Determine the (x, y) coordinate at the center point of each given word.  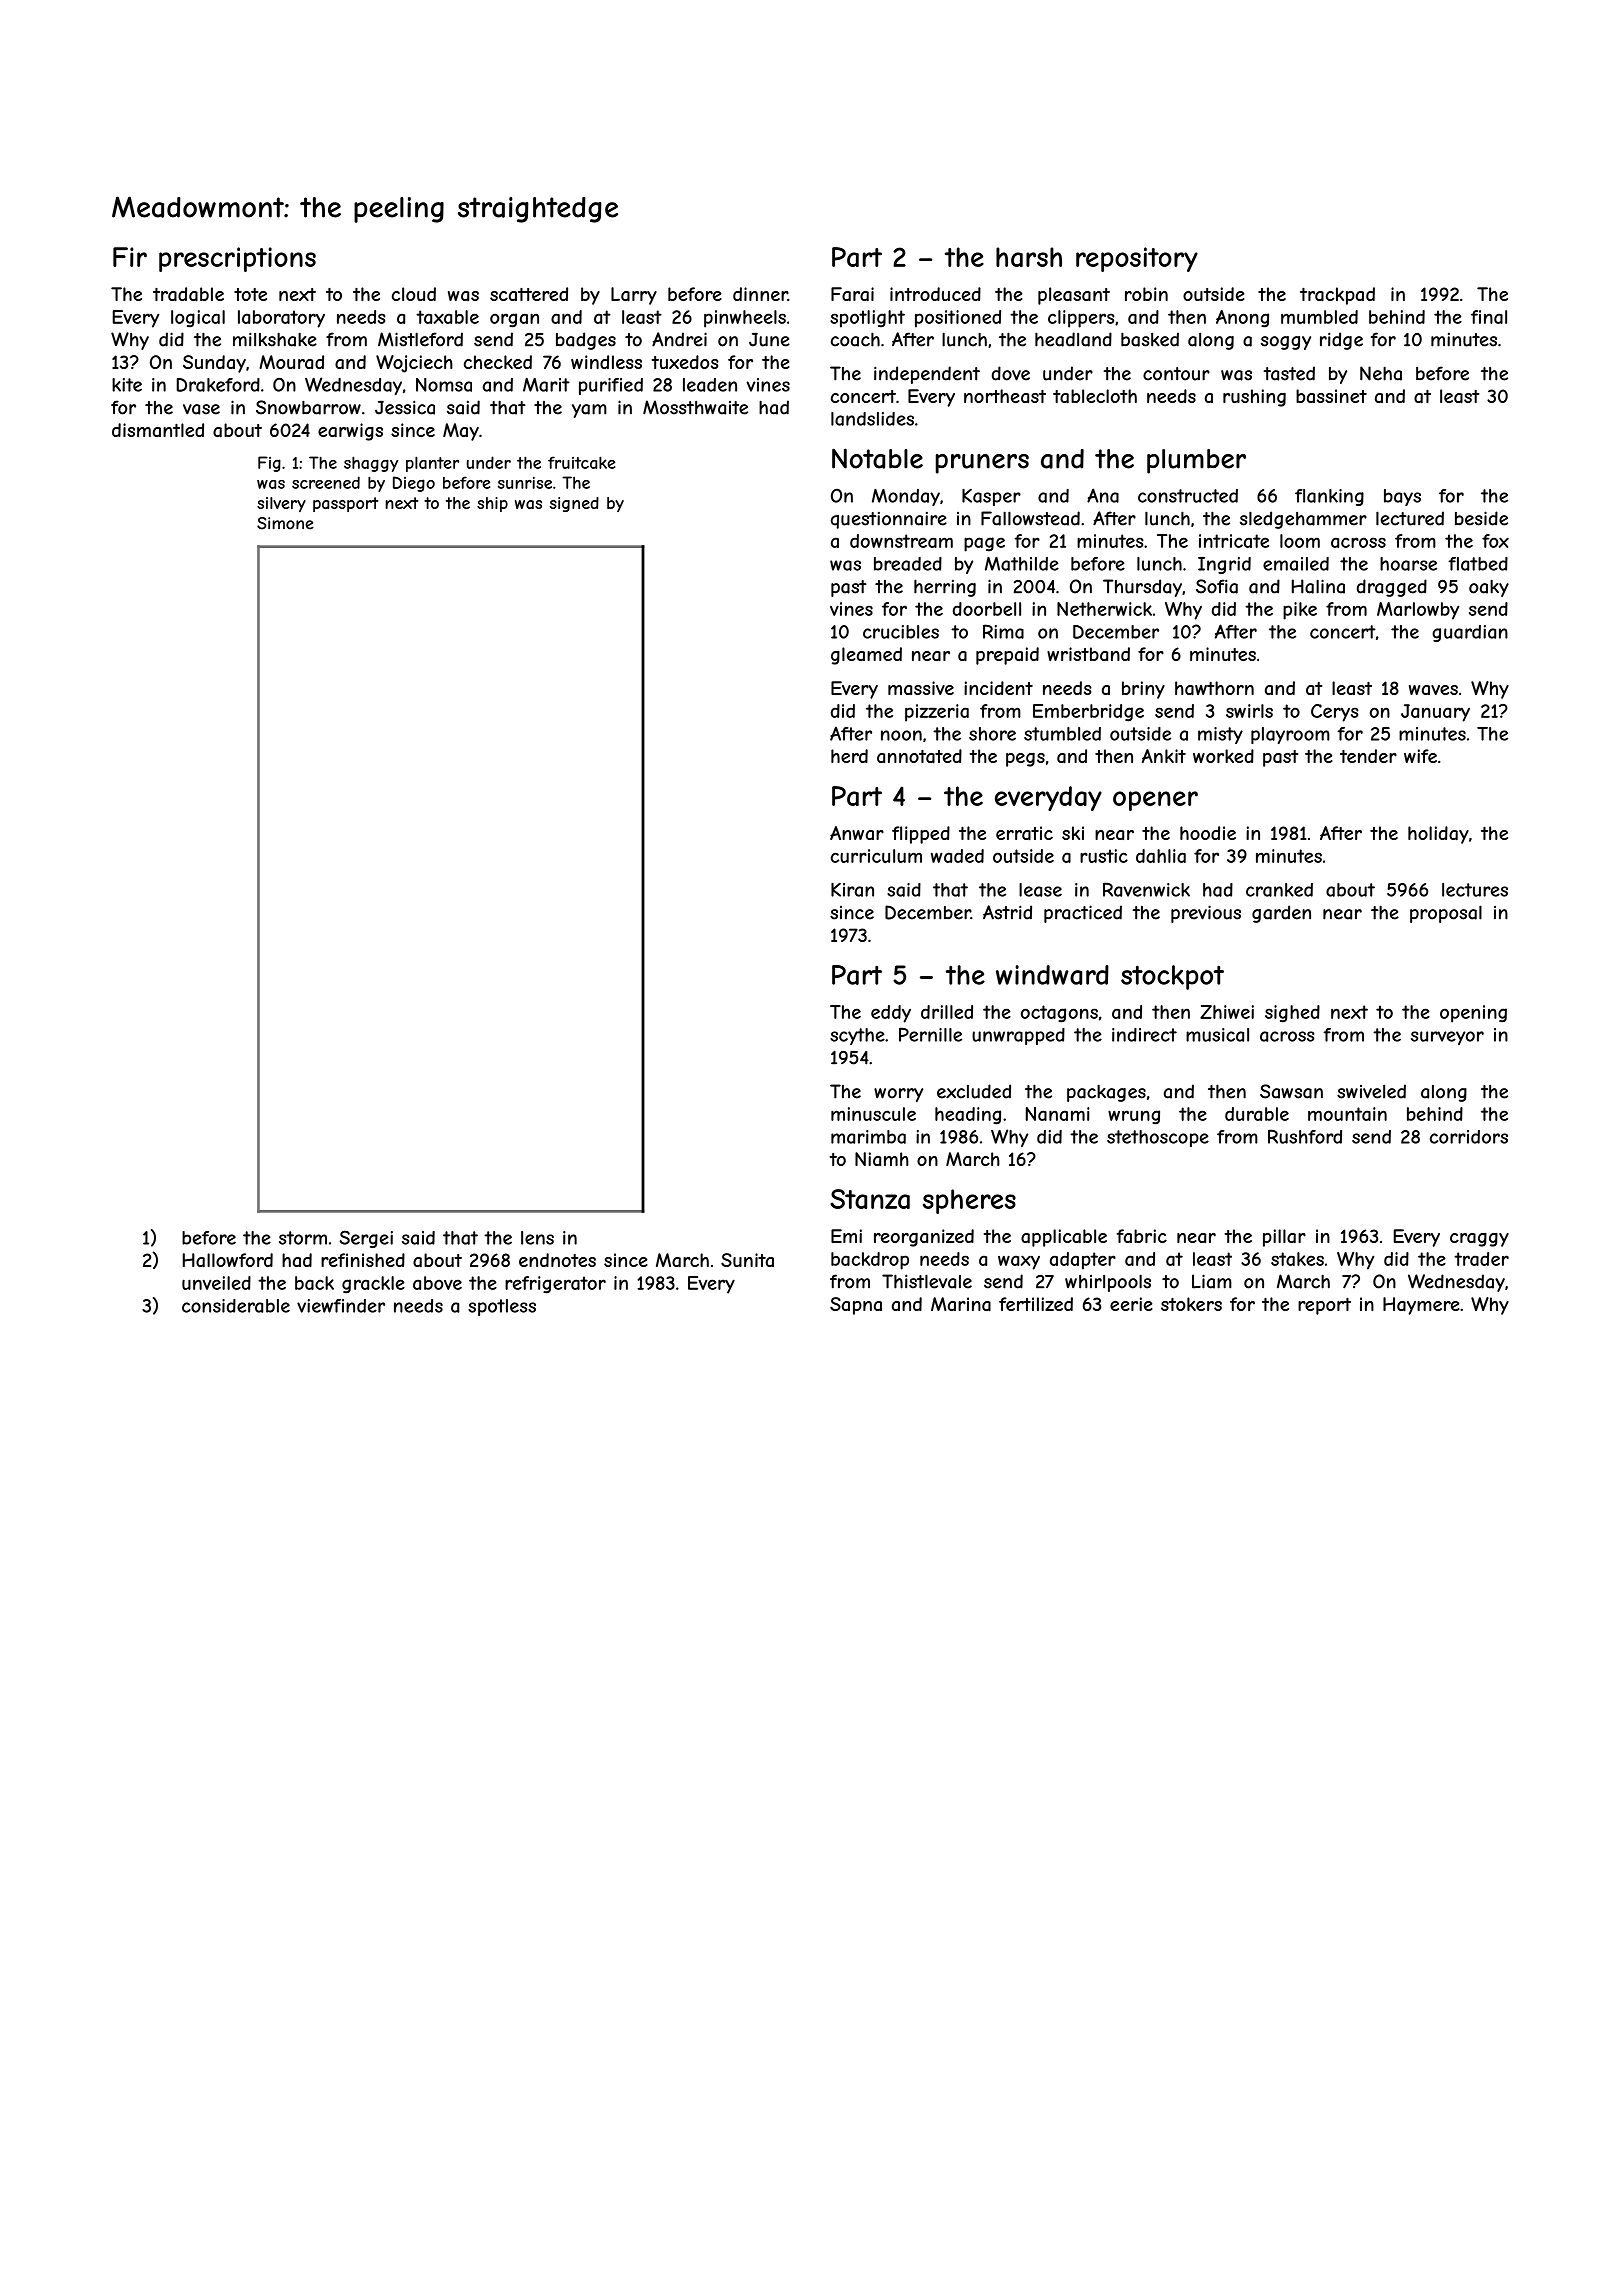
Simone (285, 523)
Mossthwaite (695, 407)
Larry (634, 296)
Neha (1381, 373)
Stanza (870, 1199)
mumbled (1319, 317)
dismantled (158, 430)
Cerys (1335, 713)
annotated (919, 756)
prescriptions (237, 259)
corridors (1469, 1137)
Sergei (366, 1239)
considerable (236, 1306)
